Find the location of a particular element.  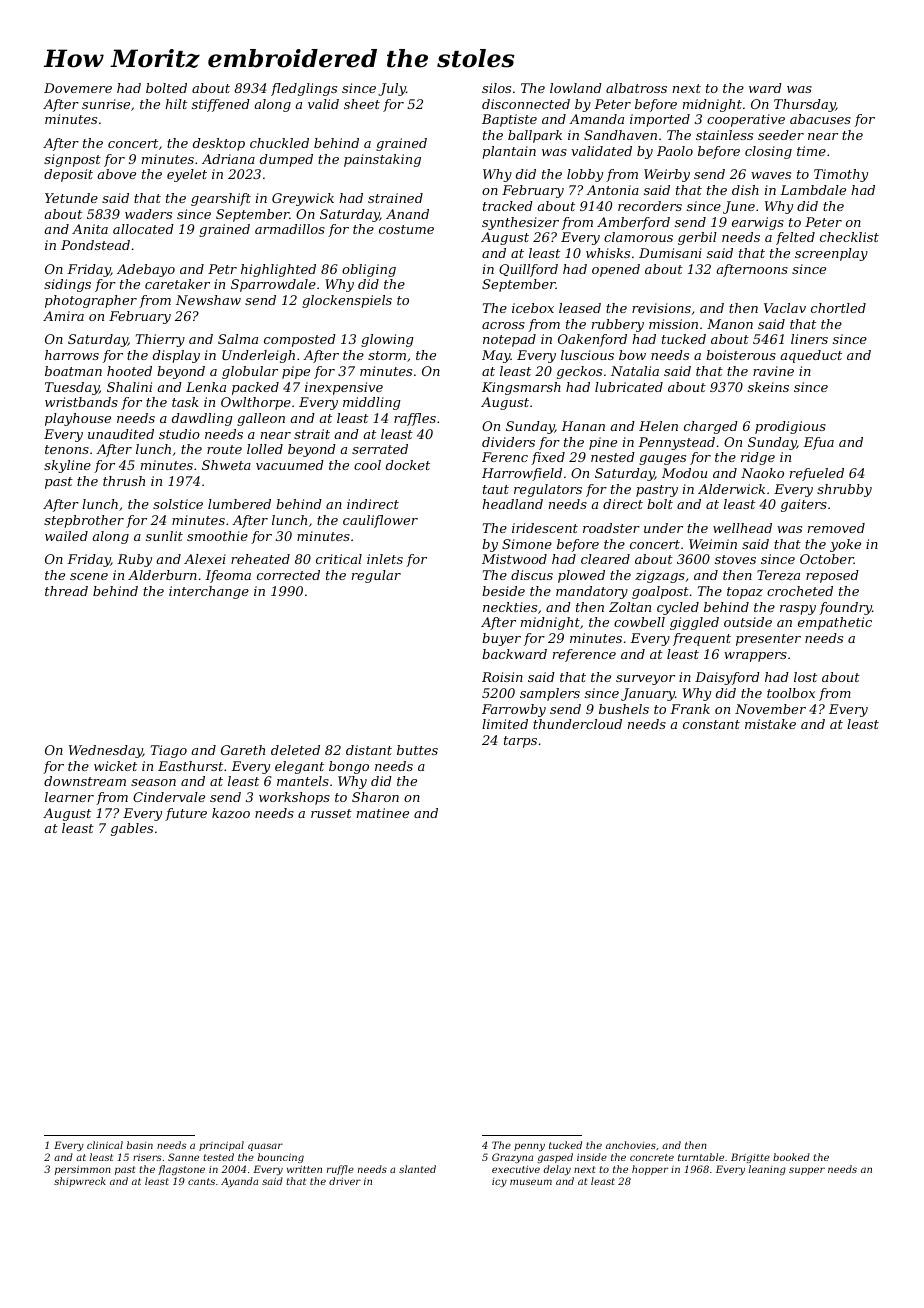

synthesizer is located at coordinates (520, 223).
